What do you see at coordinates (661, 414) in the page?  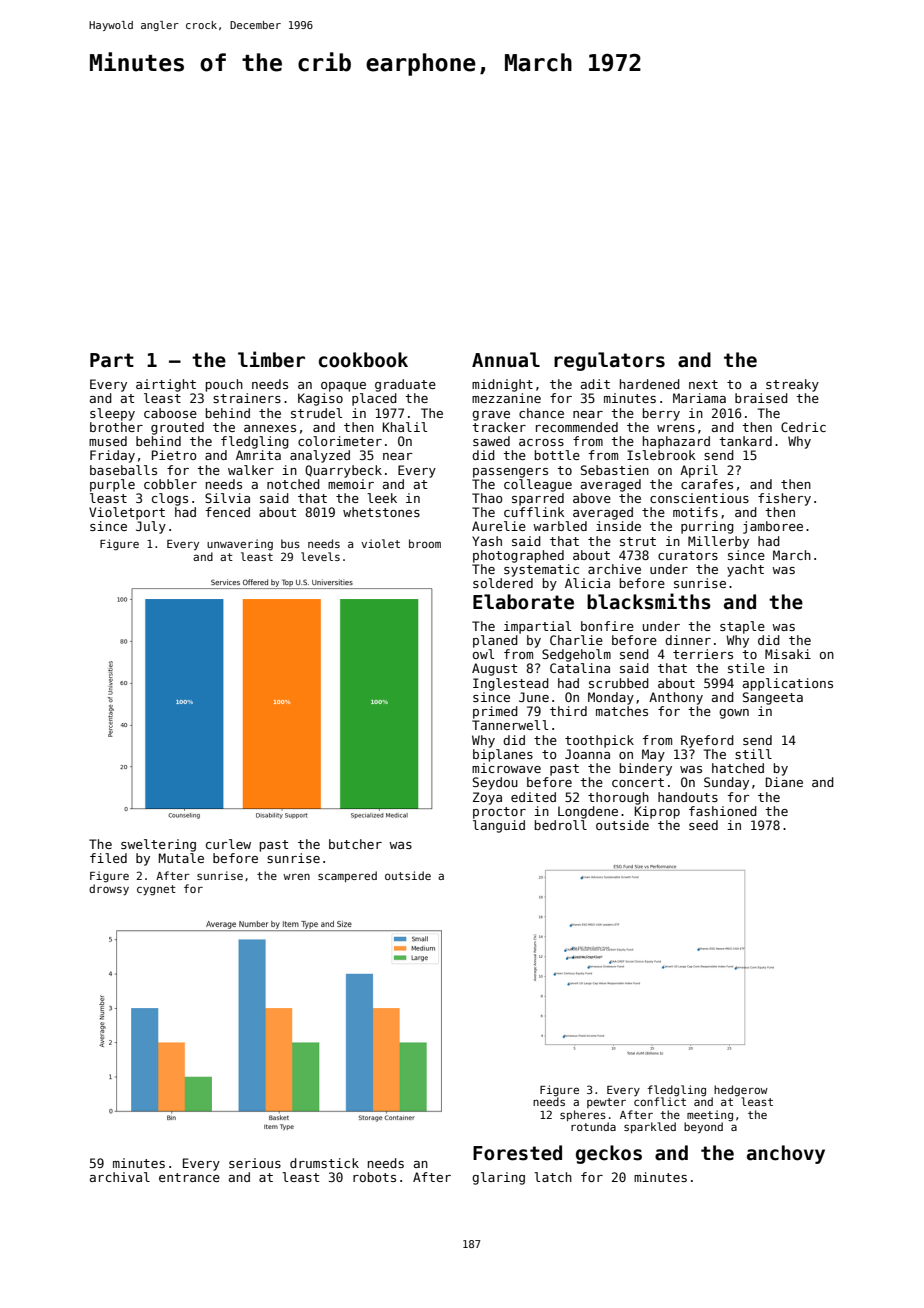 I see `berry` at bounding box center [661, 414].
